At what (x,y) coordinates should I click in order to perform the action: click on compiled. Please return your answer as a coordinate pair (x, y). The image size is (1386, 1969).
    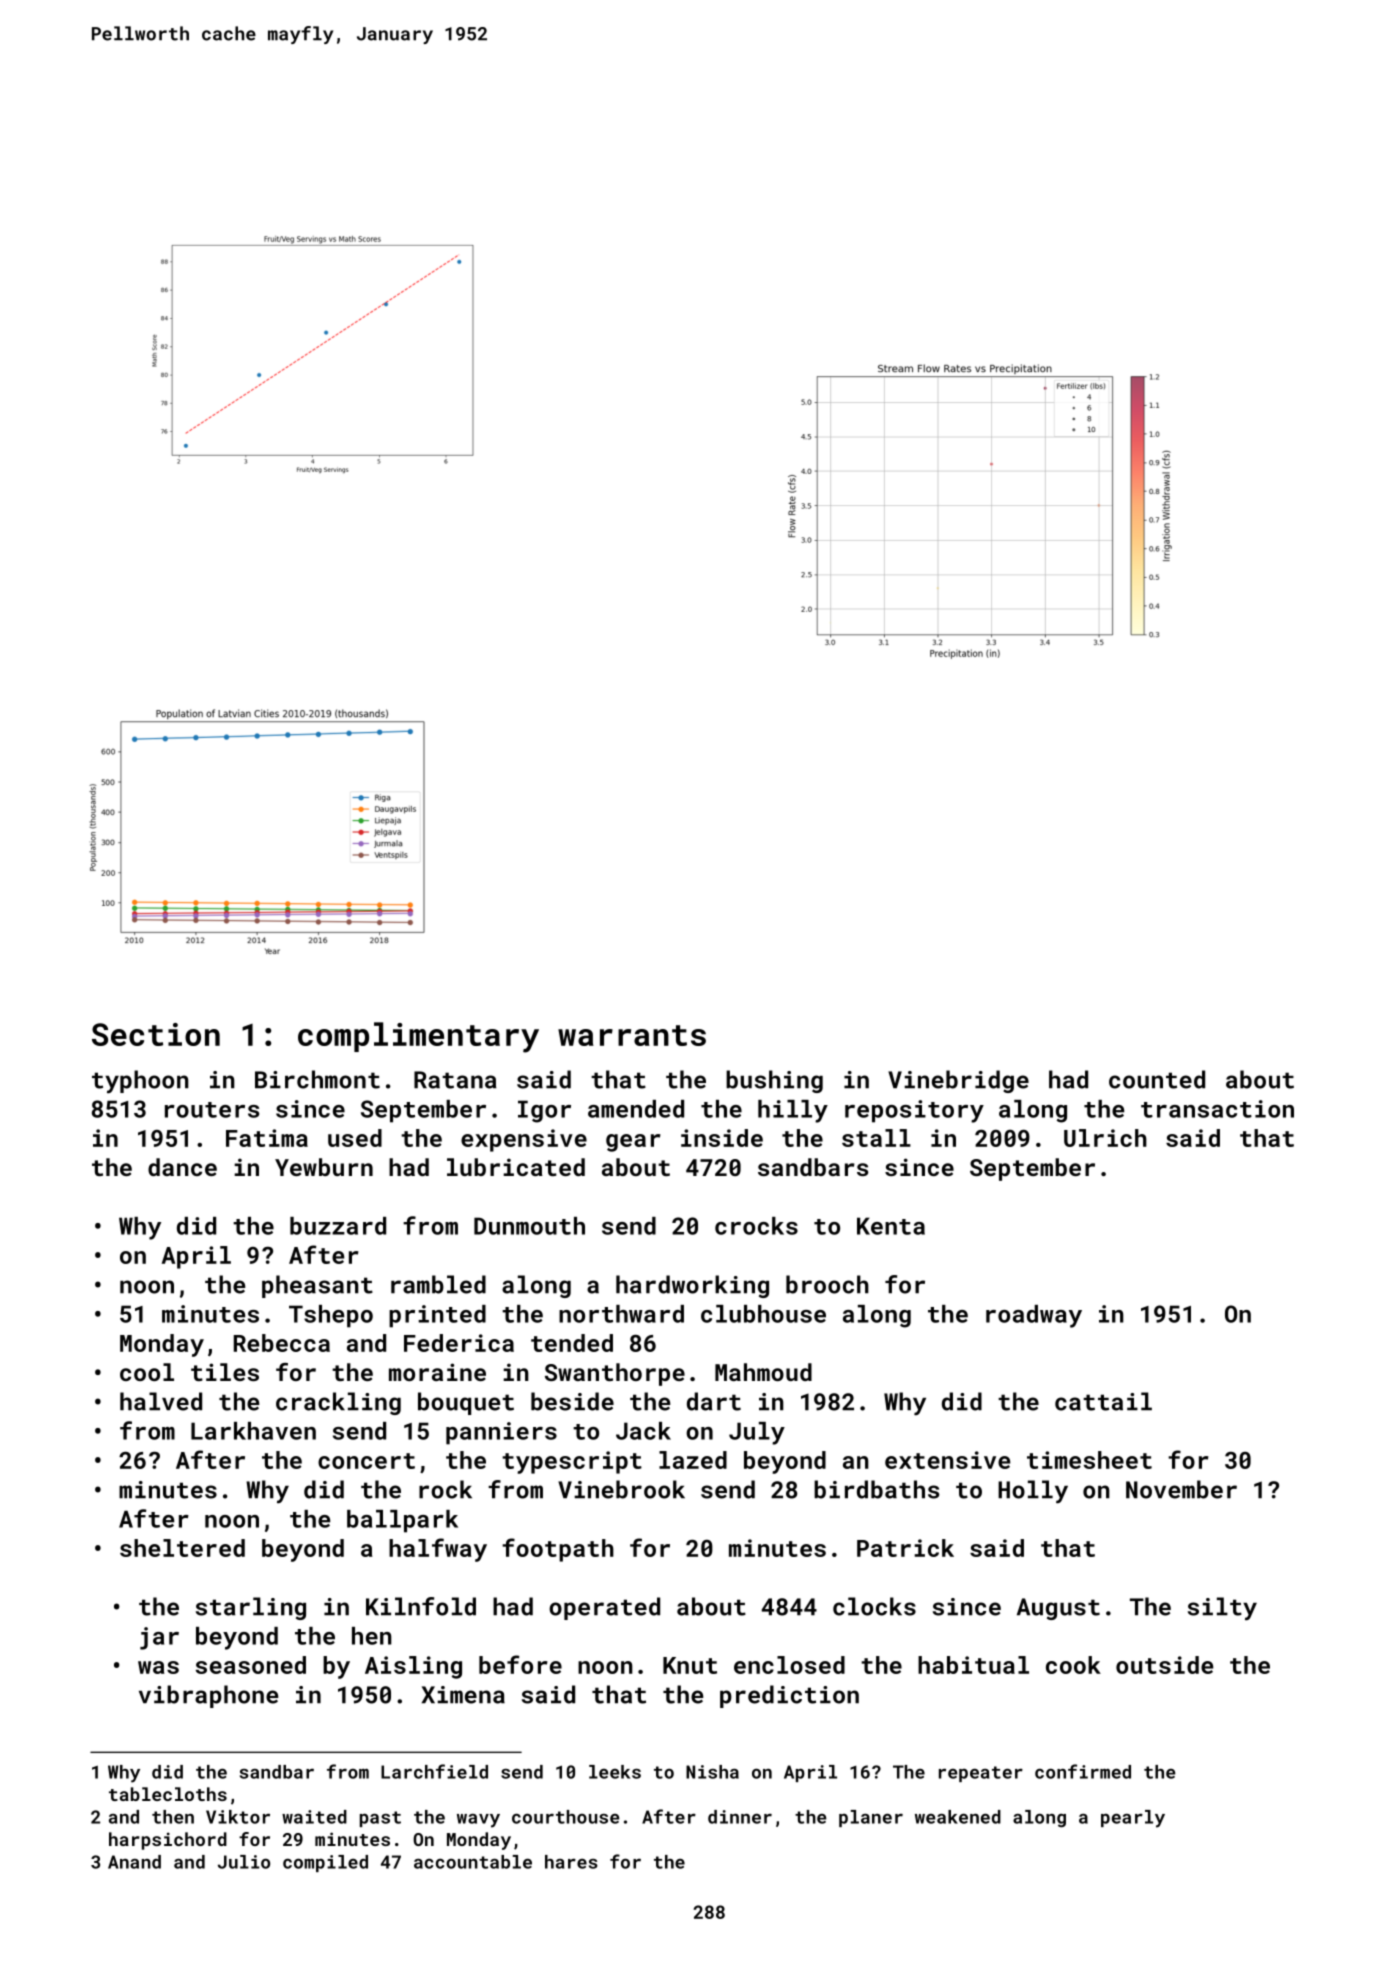
    Looking at the image, I should click on (325, 1863).
